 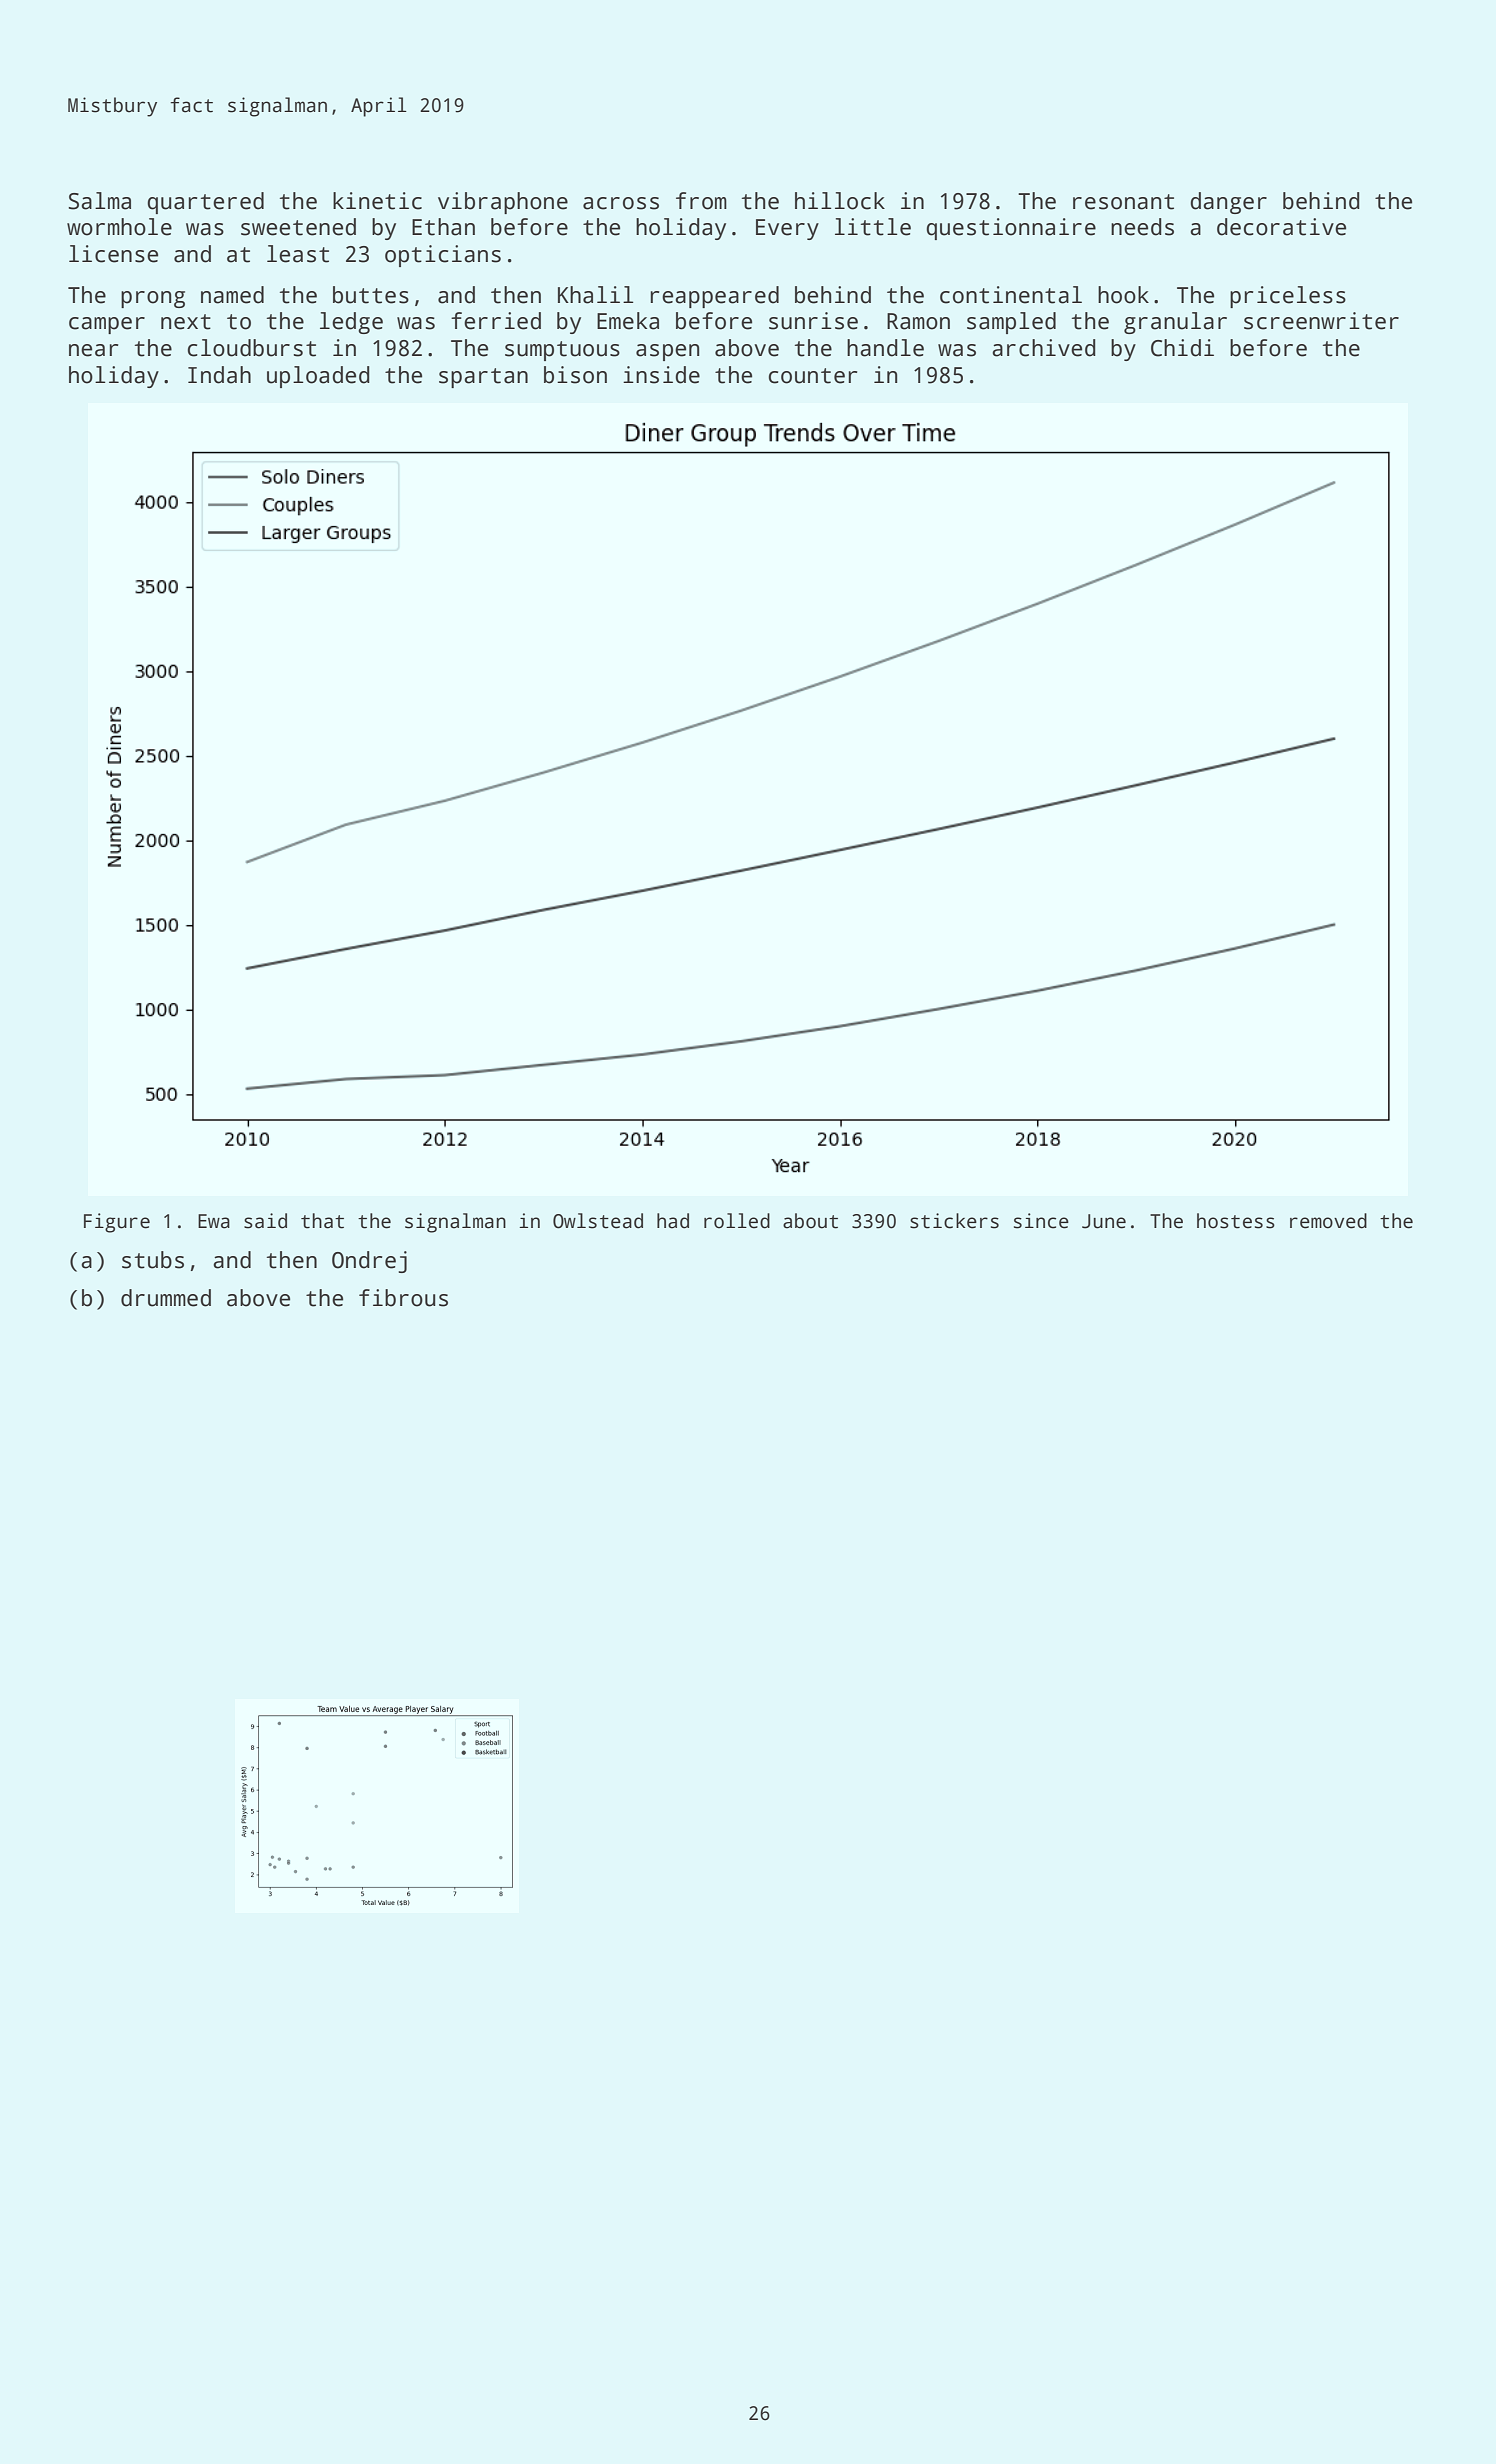 What do you see at coordinates (1321, 321) in the screenshot?
I see `screenwriter` at bounding box center [1321, 321].
